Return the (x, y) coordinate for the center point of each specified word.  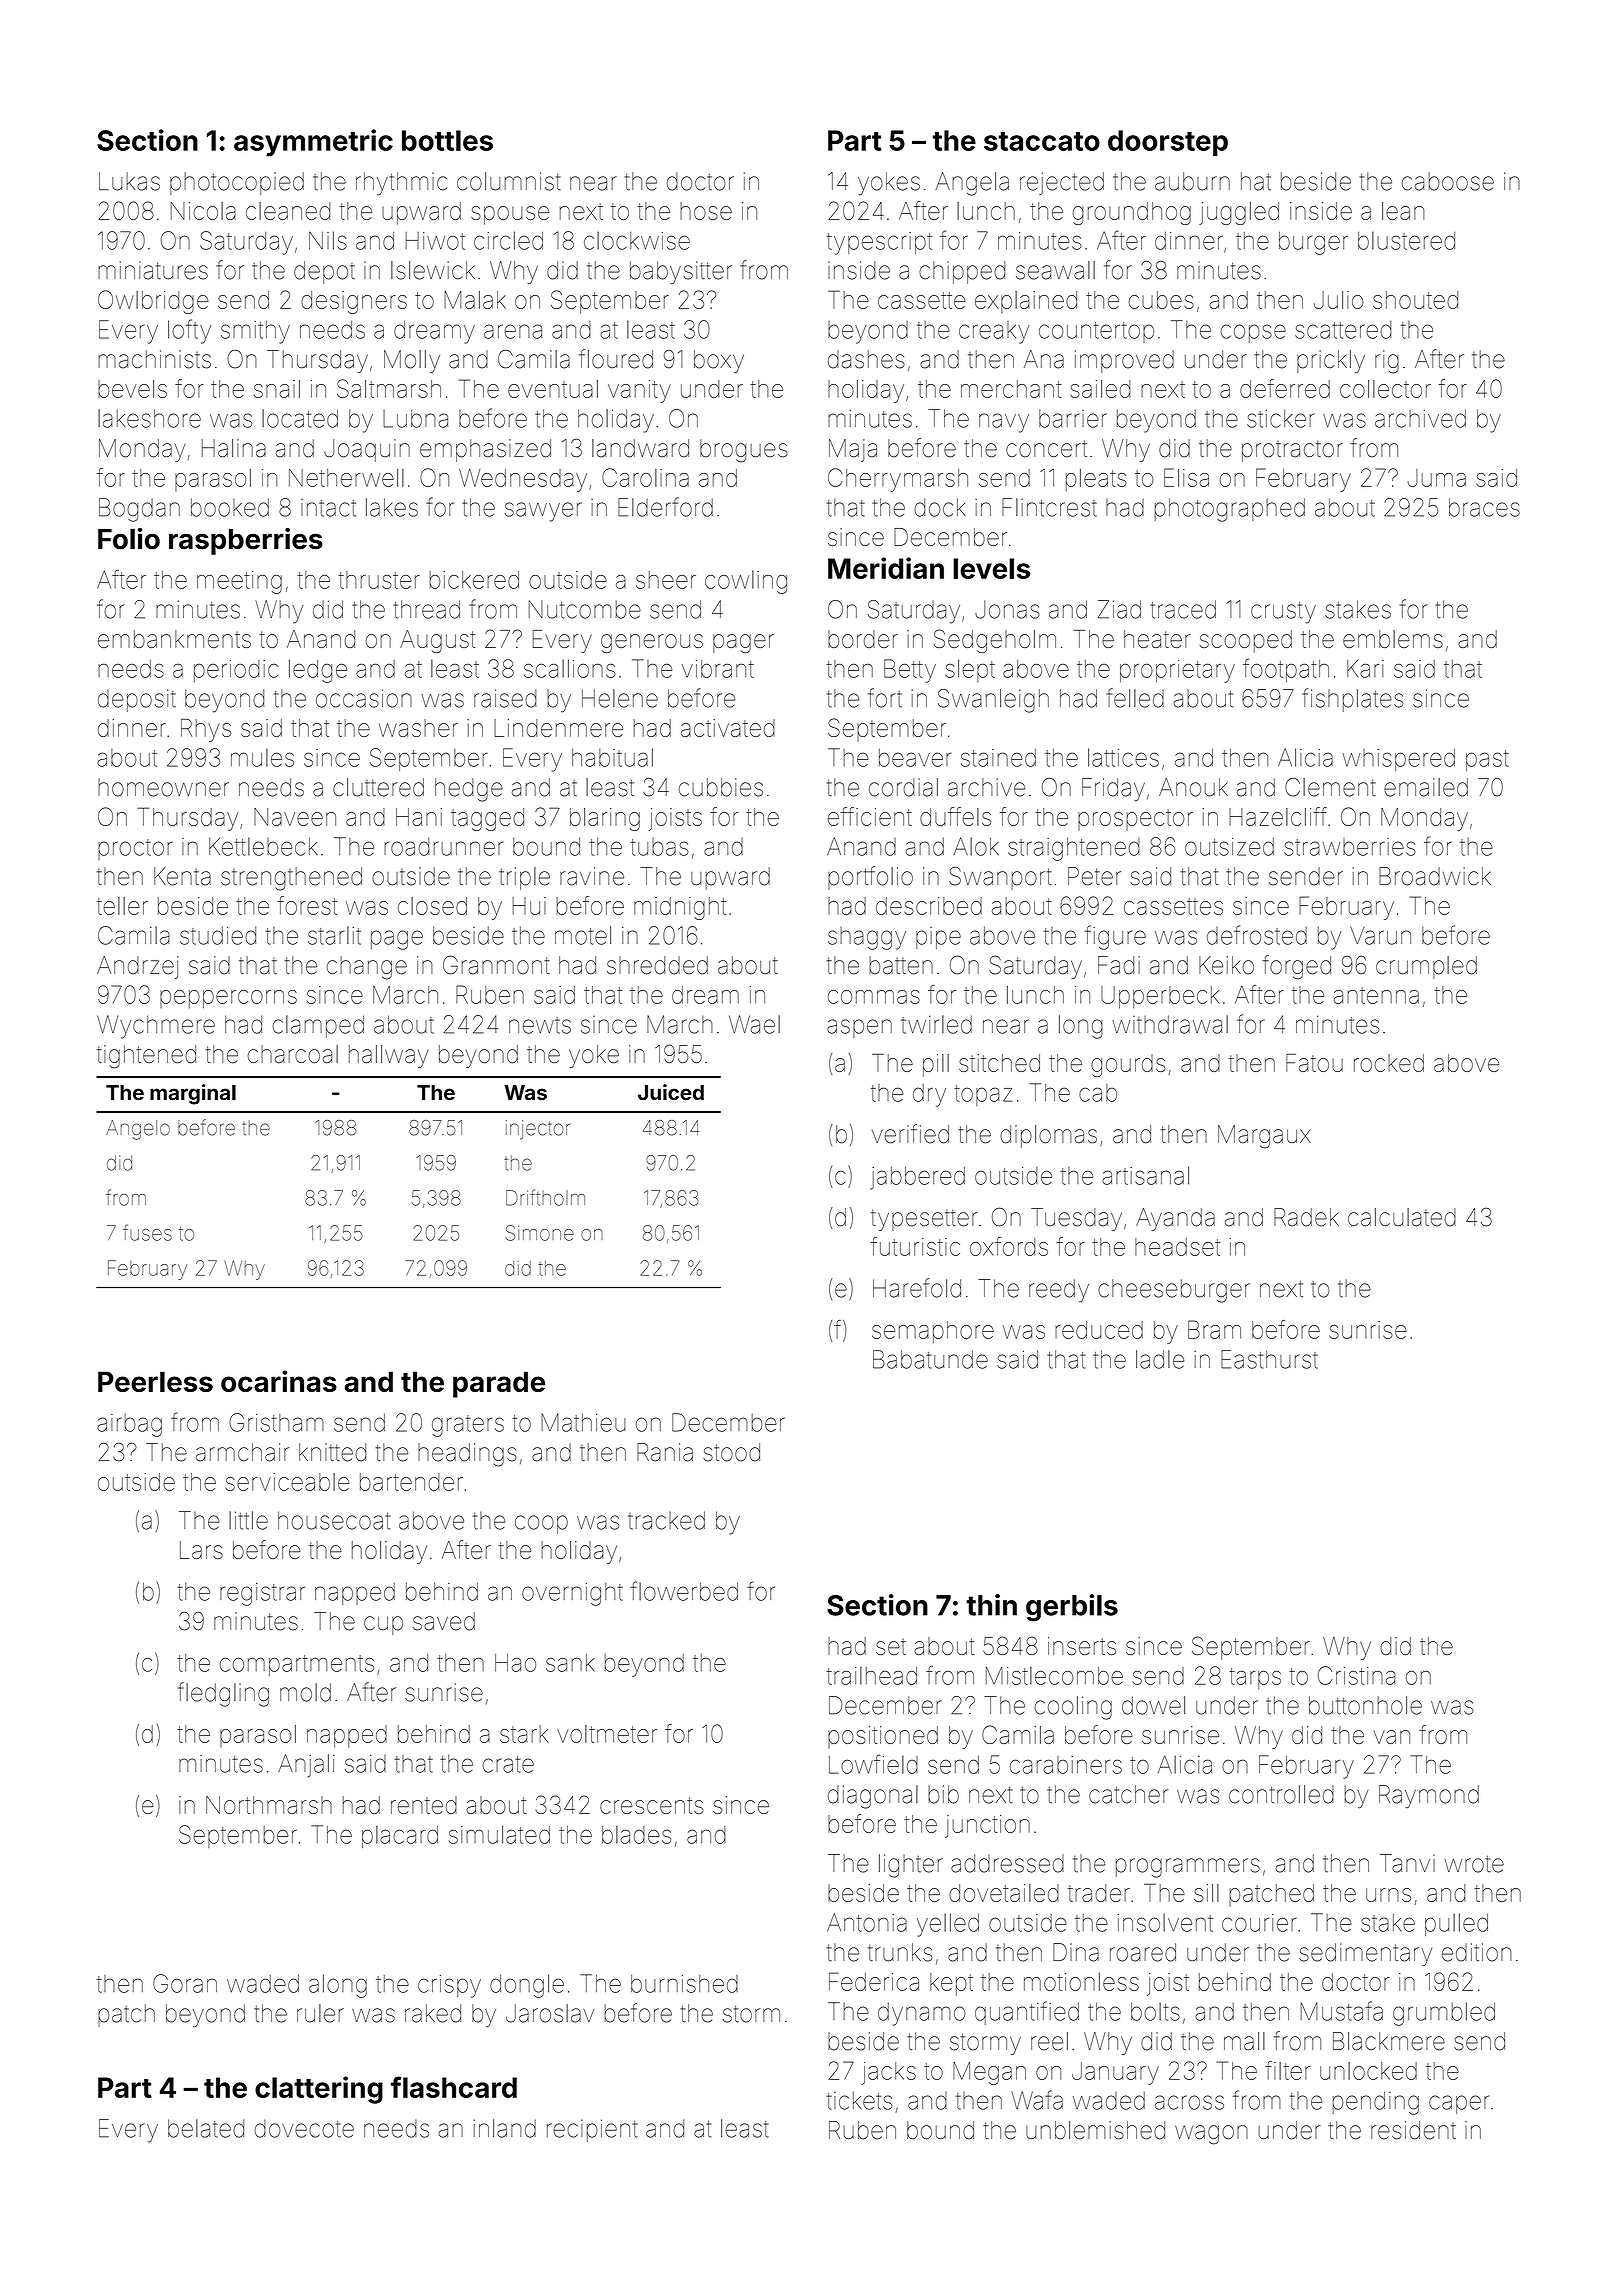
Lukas (129, 181)
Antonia (867, 1922)
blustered (1406, 240)
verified (910, 1134)
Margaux (1264, 1137)
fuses (147, 1232)
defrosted (1257, 935)
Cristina (1357, 1675)
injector (538, 1129)
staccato (1042, 141)
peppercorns (228, 999)
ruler (320, 2013)
